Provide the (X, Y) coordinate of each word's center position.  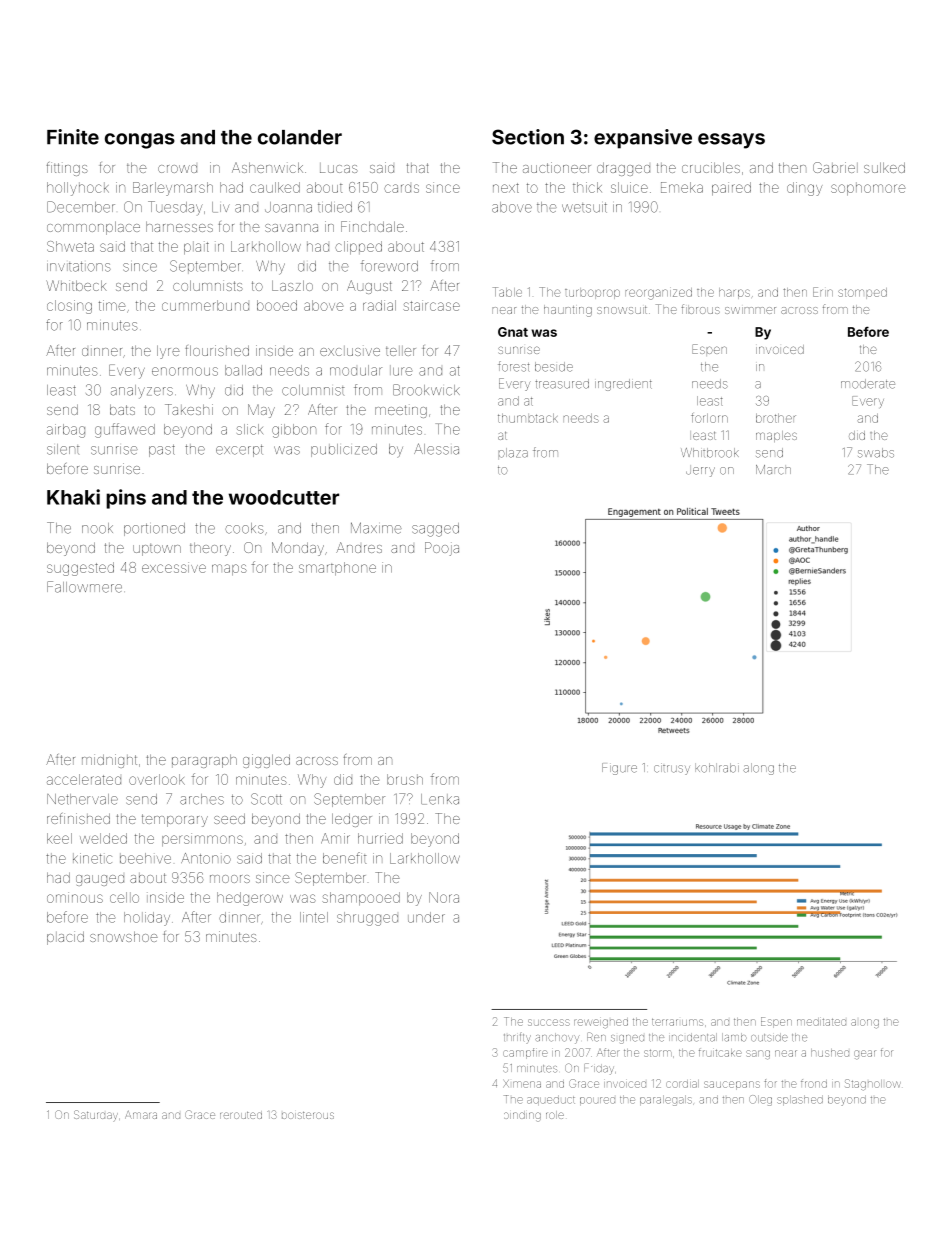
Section (528, 137)
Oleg (760, 1100)
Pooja (442, 549)
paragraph (204, 761)
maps (229, 570)
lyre (168, 352)
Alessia (436, 449)
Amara (141, 1115)
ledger (352, 820)
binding (522, 1116)
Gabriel (835, 167)
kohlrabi (717, 768)
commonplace (93, 228)
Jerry (700, 472)
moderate (868, 384)
